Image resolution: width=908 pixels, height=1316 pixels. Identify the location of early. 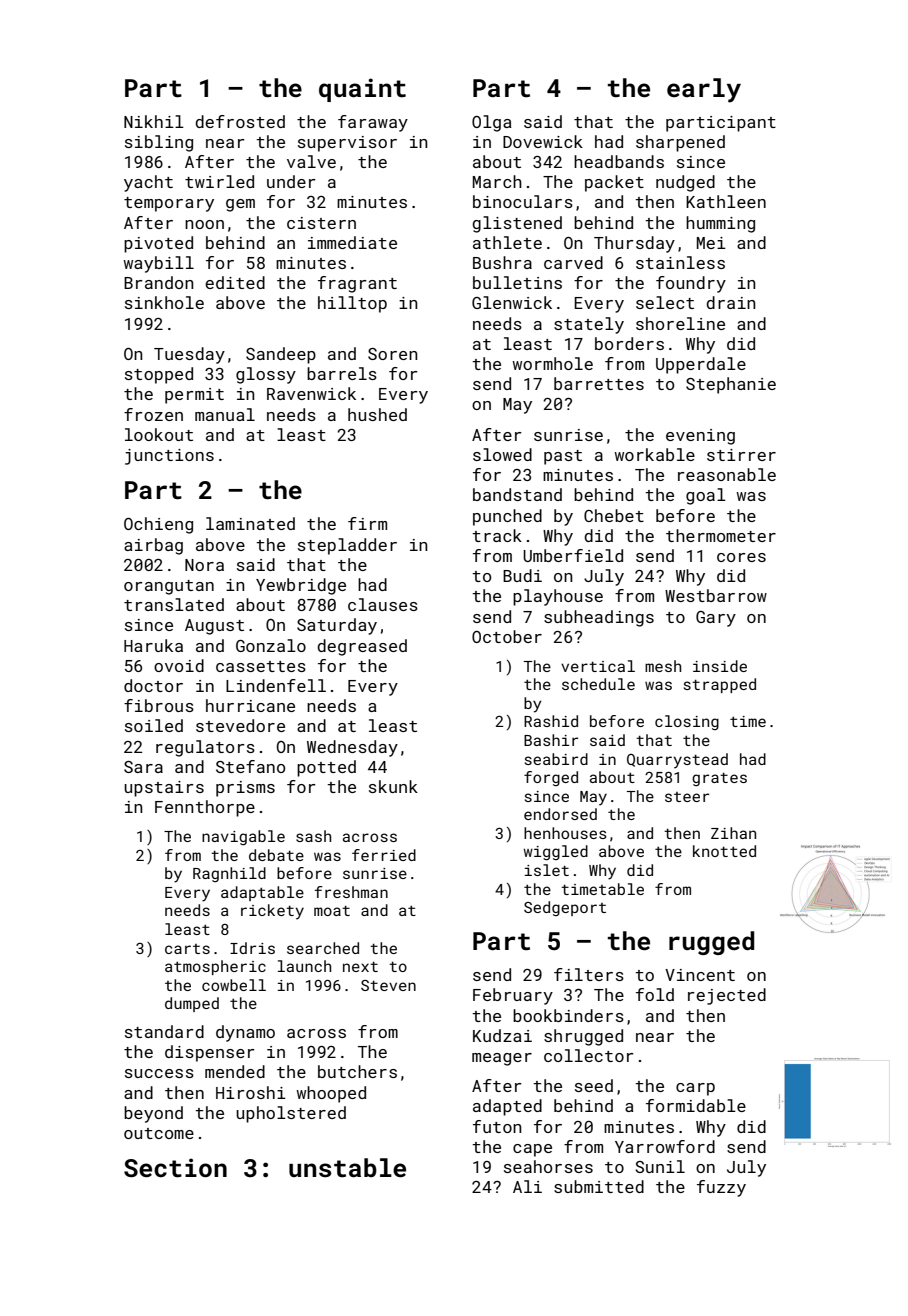
(704, 90).
